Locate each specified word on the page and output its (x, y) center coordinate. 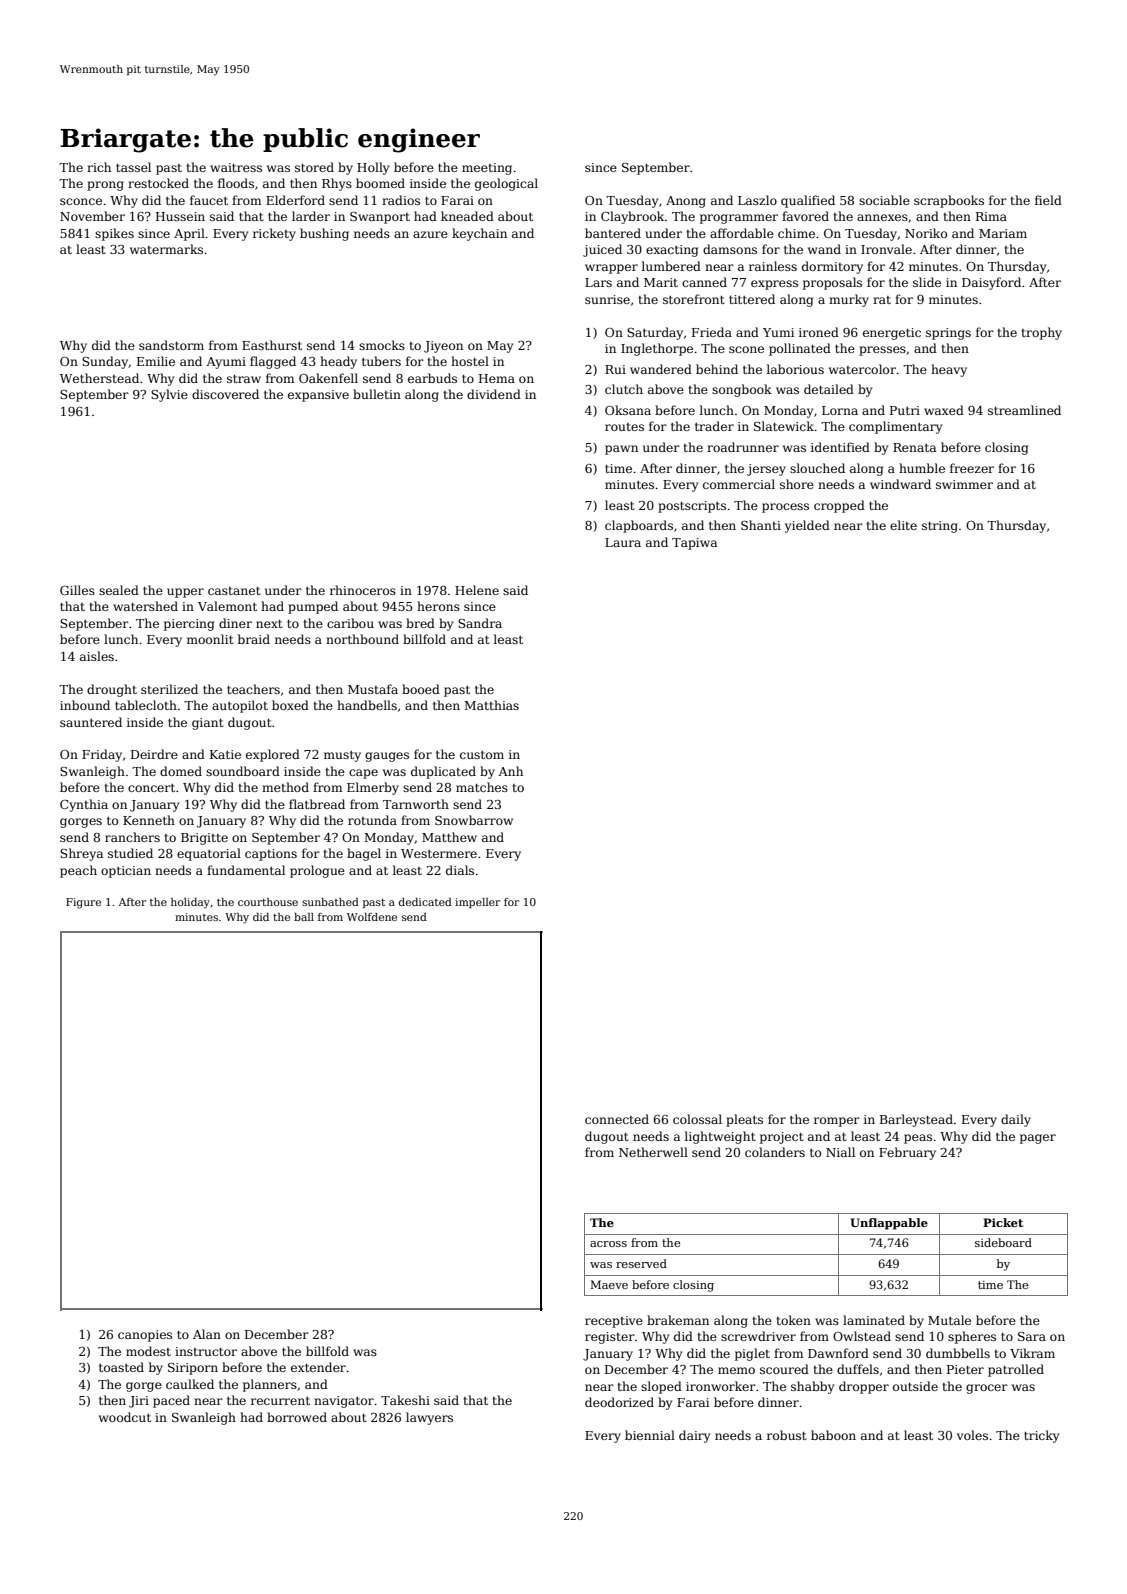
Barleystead (916, 1120)
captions (271, 855)
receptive (614, 1322)
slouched (817, 468)
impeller (477, 903)
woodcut (125, 1417)
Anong (686, 202)
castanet (234, 591)
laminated (874, 1320)
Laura (623, 542)
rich (99, 167)
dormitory (832, 267)
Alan (207, 1334)
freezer (972, 468)
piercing (189, 625)
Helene (477, 590)
